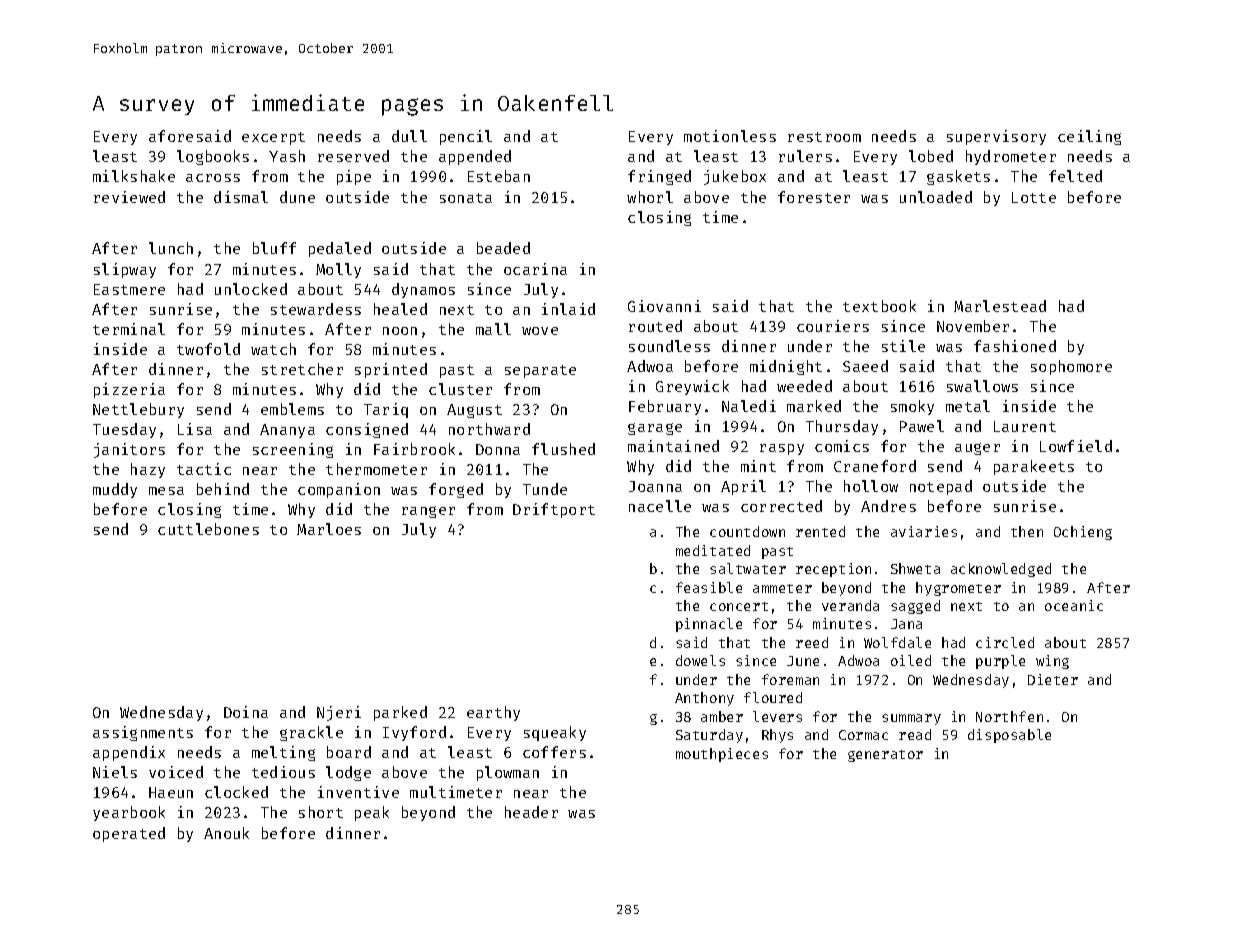  I want to click on noon, so click(400, 331).
